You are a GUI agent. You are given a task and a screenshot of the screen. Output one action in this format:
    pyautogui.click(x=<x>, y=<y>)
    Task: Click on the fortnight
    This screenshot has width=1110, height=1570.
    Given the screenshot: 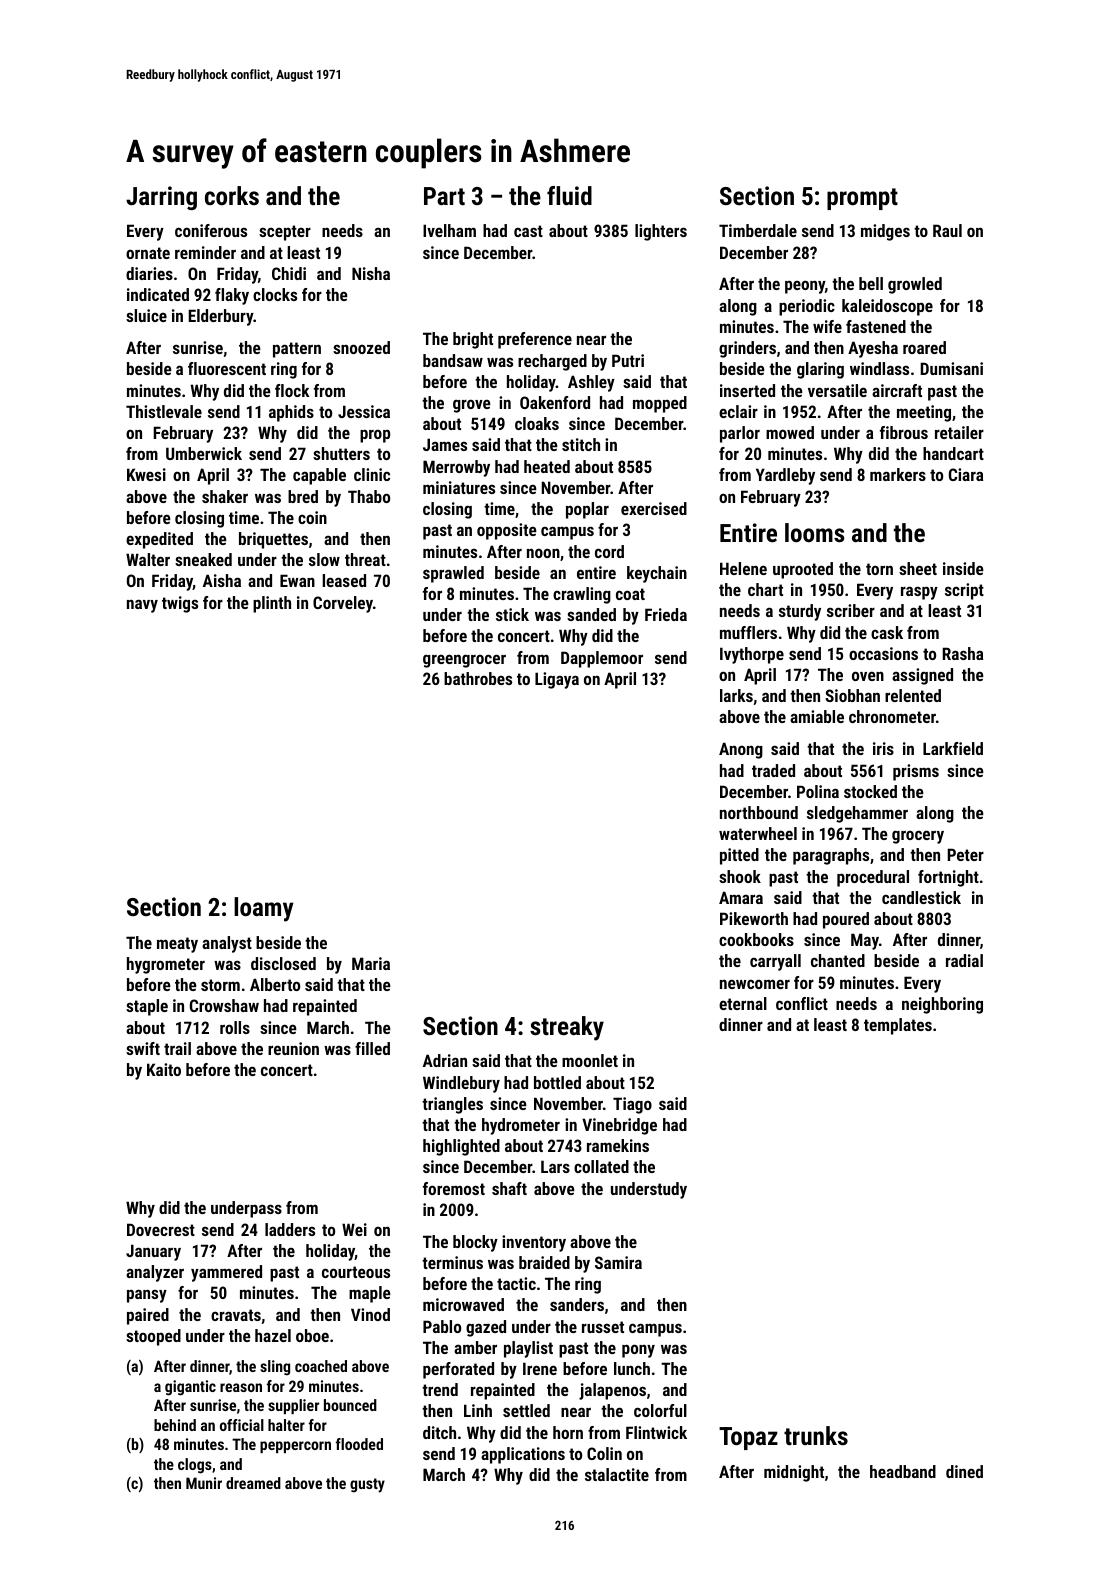 What is the action you would take?
    pyautogui.click(x=948, y=878)
